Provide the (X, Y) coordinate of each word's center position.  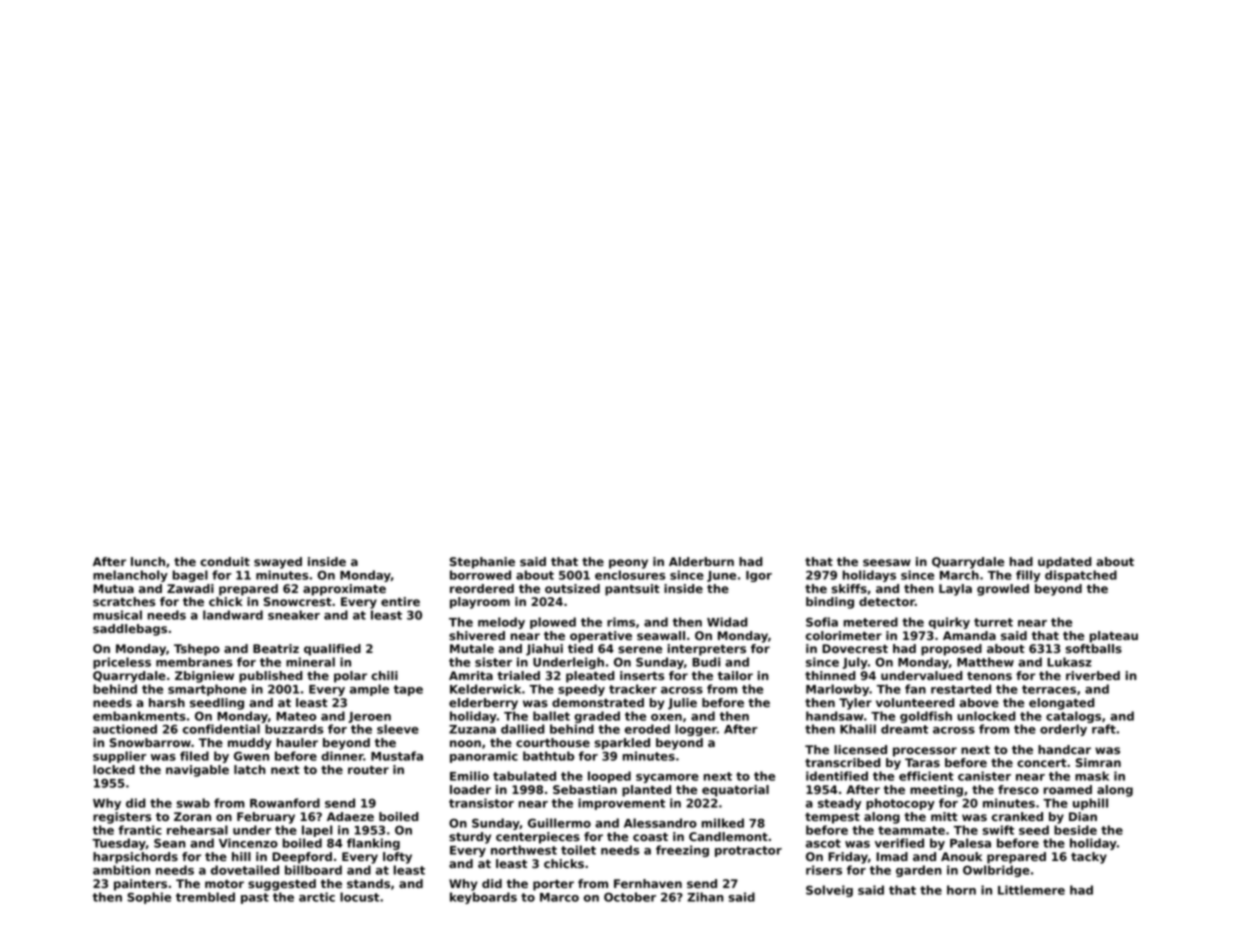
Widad (727, 622)
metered (870, 622)
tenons (989, 675)
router (368, 769)
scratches (124, 601)
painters (140, 885)
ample (369, 690)
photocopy (900, 804)
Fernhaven (648, 883)
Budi (706, 662)
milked (722, 823)
